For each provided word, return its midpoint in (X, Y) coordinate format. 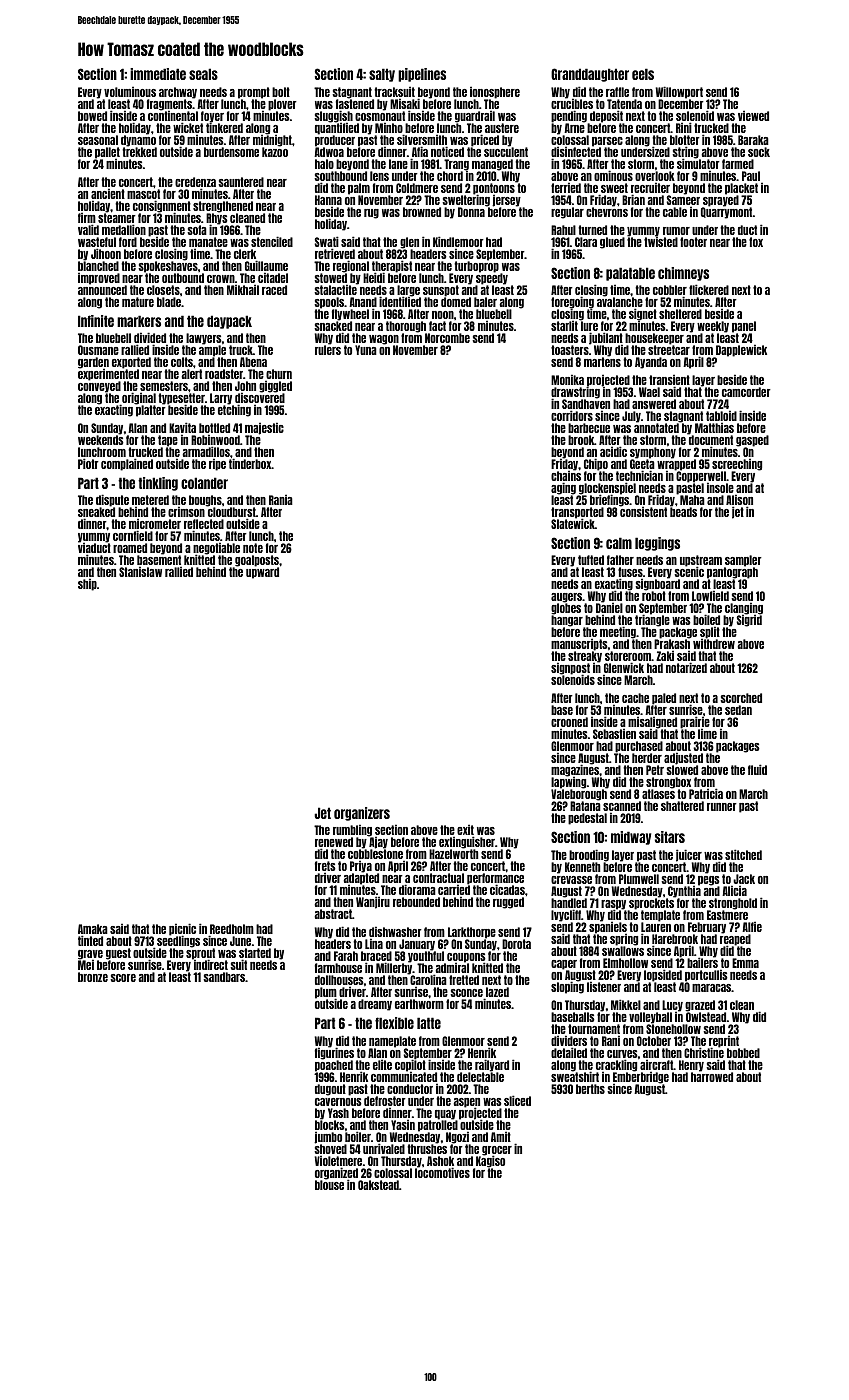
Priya (361, 867)
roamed (130, 548)
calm (619, 543)
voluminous (130, 91)
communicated (404, 1077)
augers (566, 598)
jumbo (328, 1138)
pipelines (422, 75)
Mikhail (243, 289)
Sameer (683, 200)
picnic (182, 930)
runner (722, 807)
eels (643, 74)
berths (590, 1089)
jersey (506, 200)
